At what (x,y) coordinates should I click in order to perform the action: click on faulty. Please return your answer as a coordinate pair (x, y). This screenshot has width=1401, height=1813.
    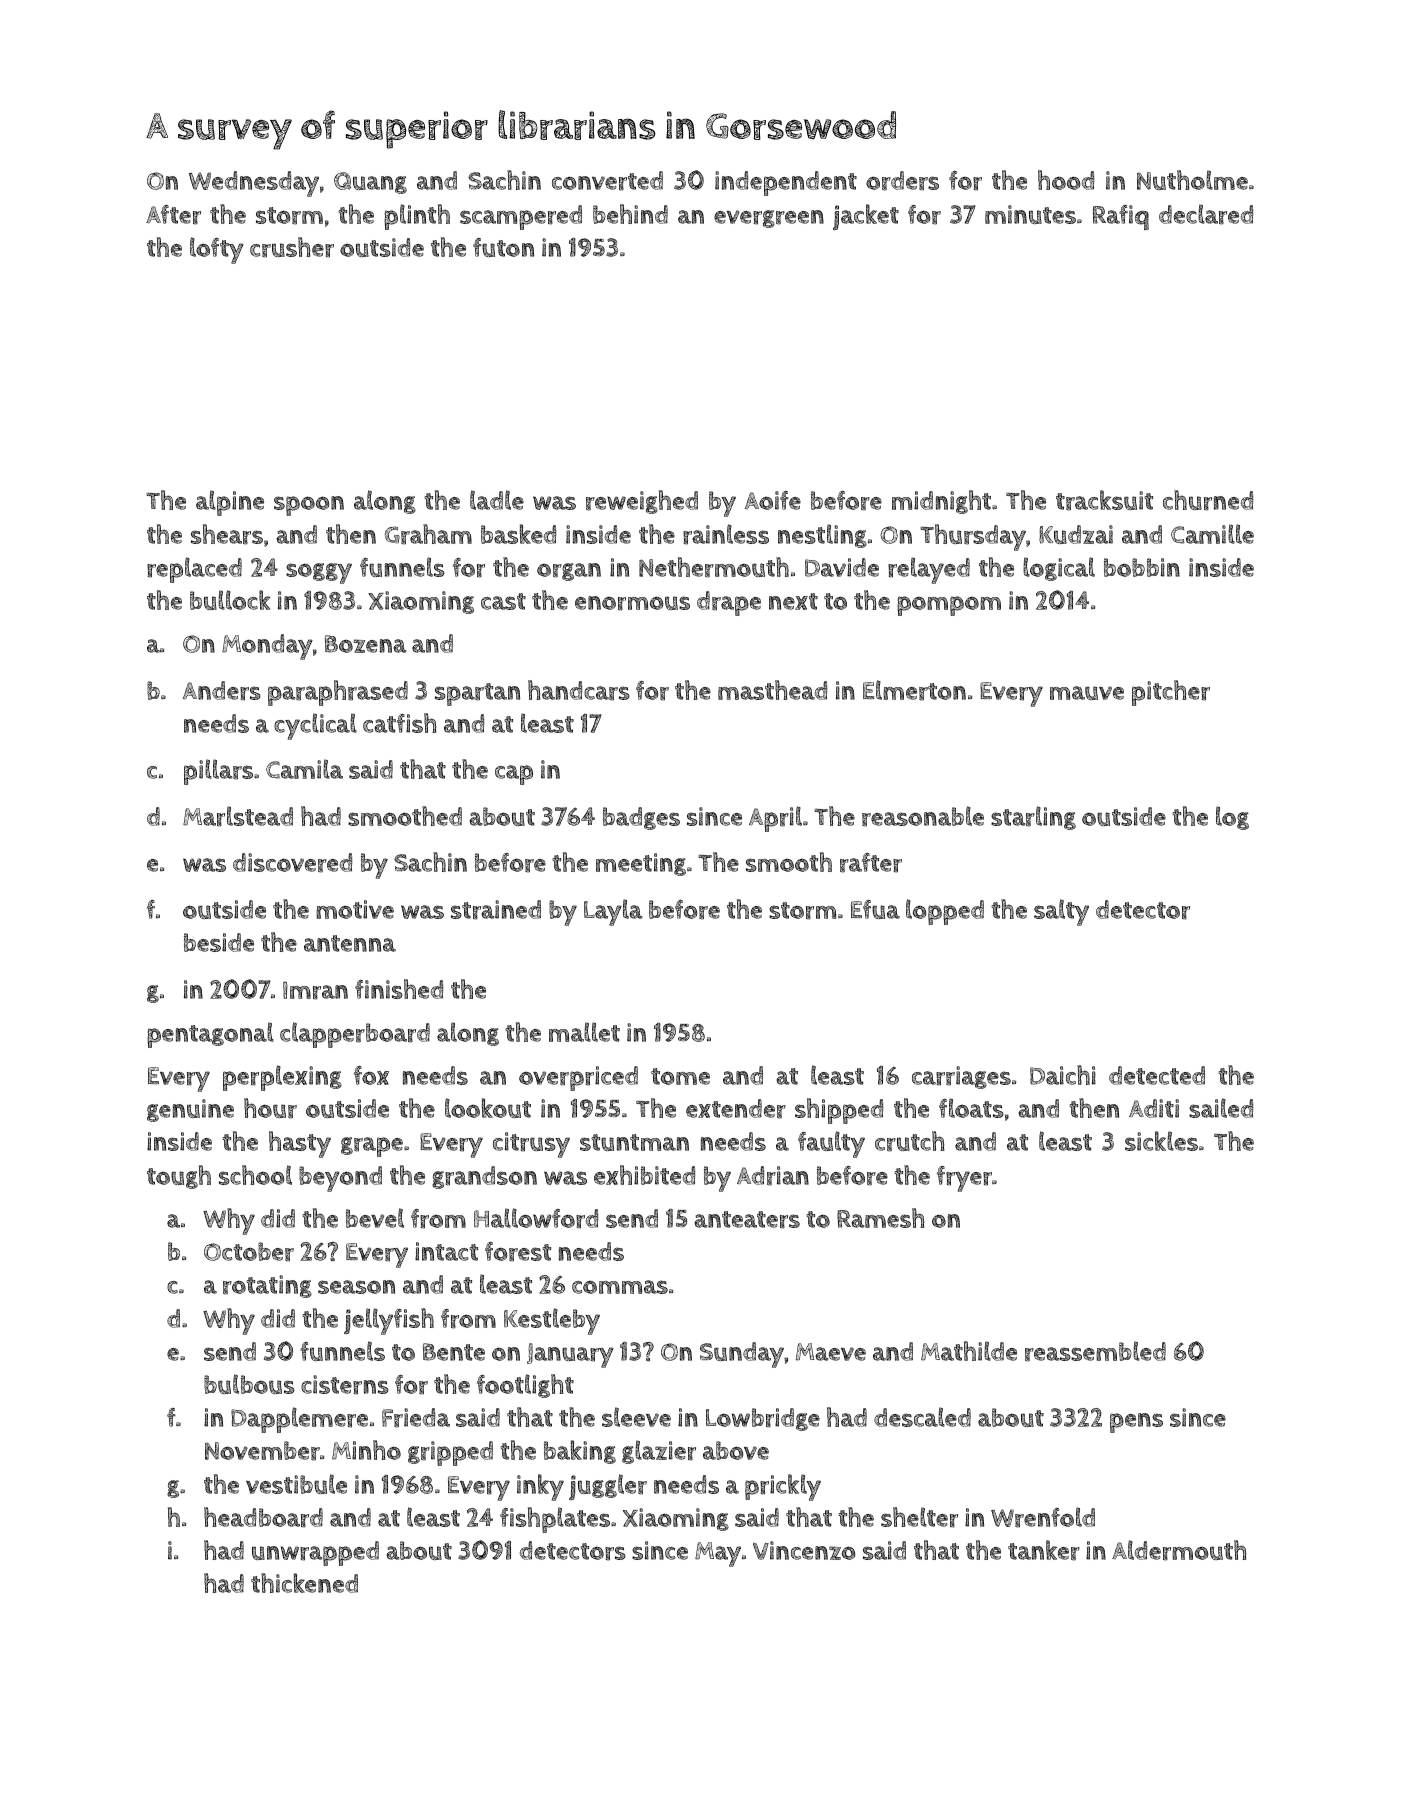
    Looking at the image, I should click on (831, 1144).
